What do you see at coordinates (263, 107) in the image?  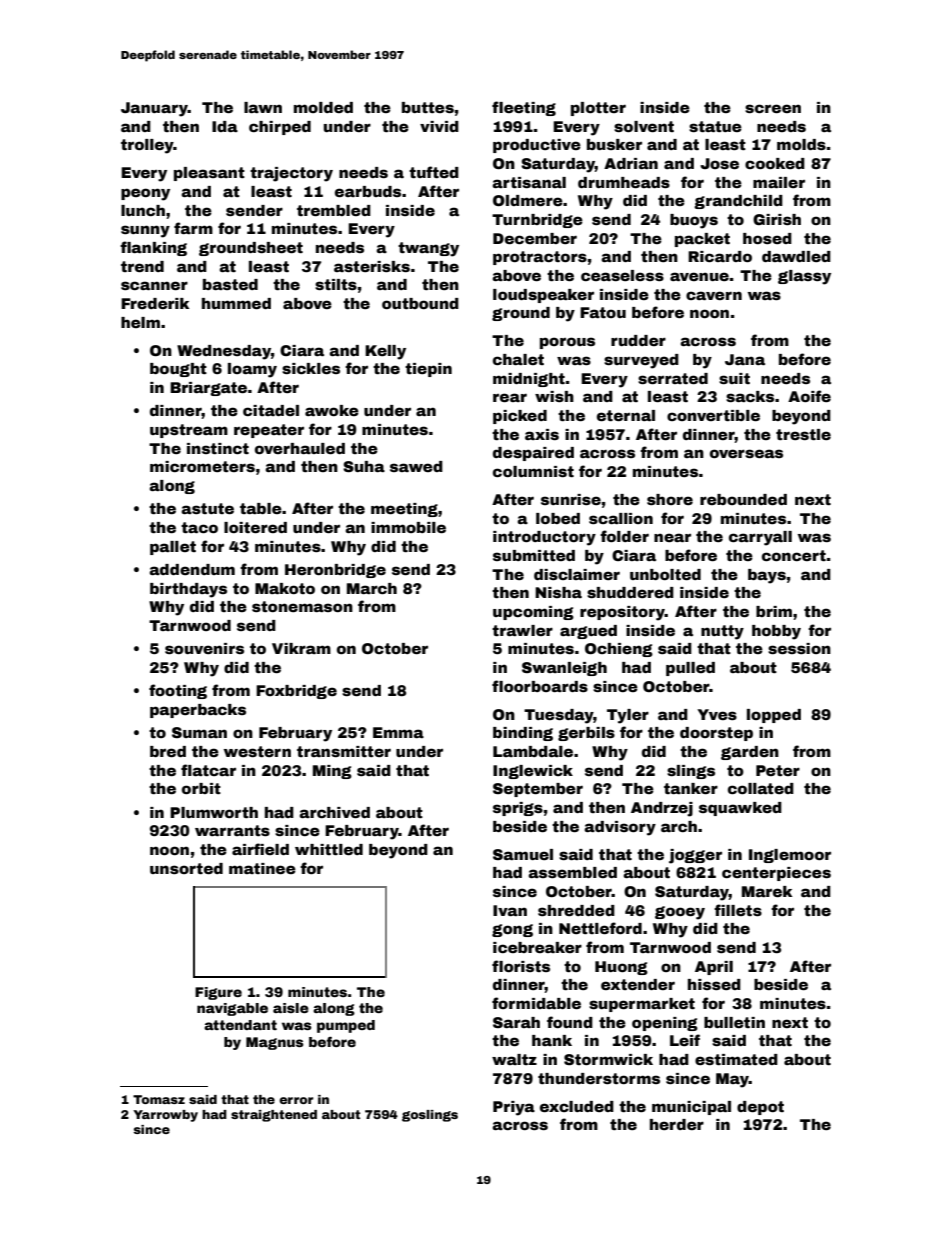 I see `lawn` at bounding box center [263, 107].
